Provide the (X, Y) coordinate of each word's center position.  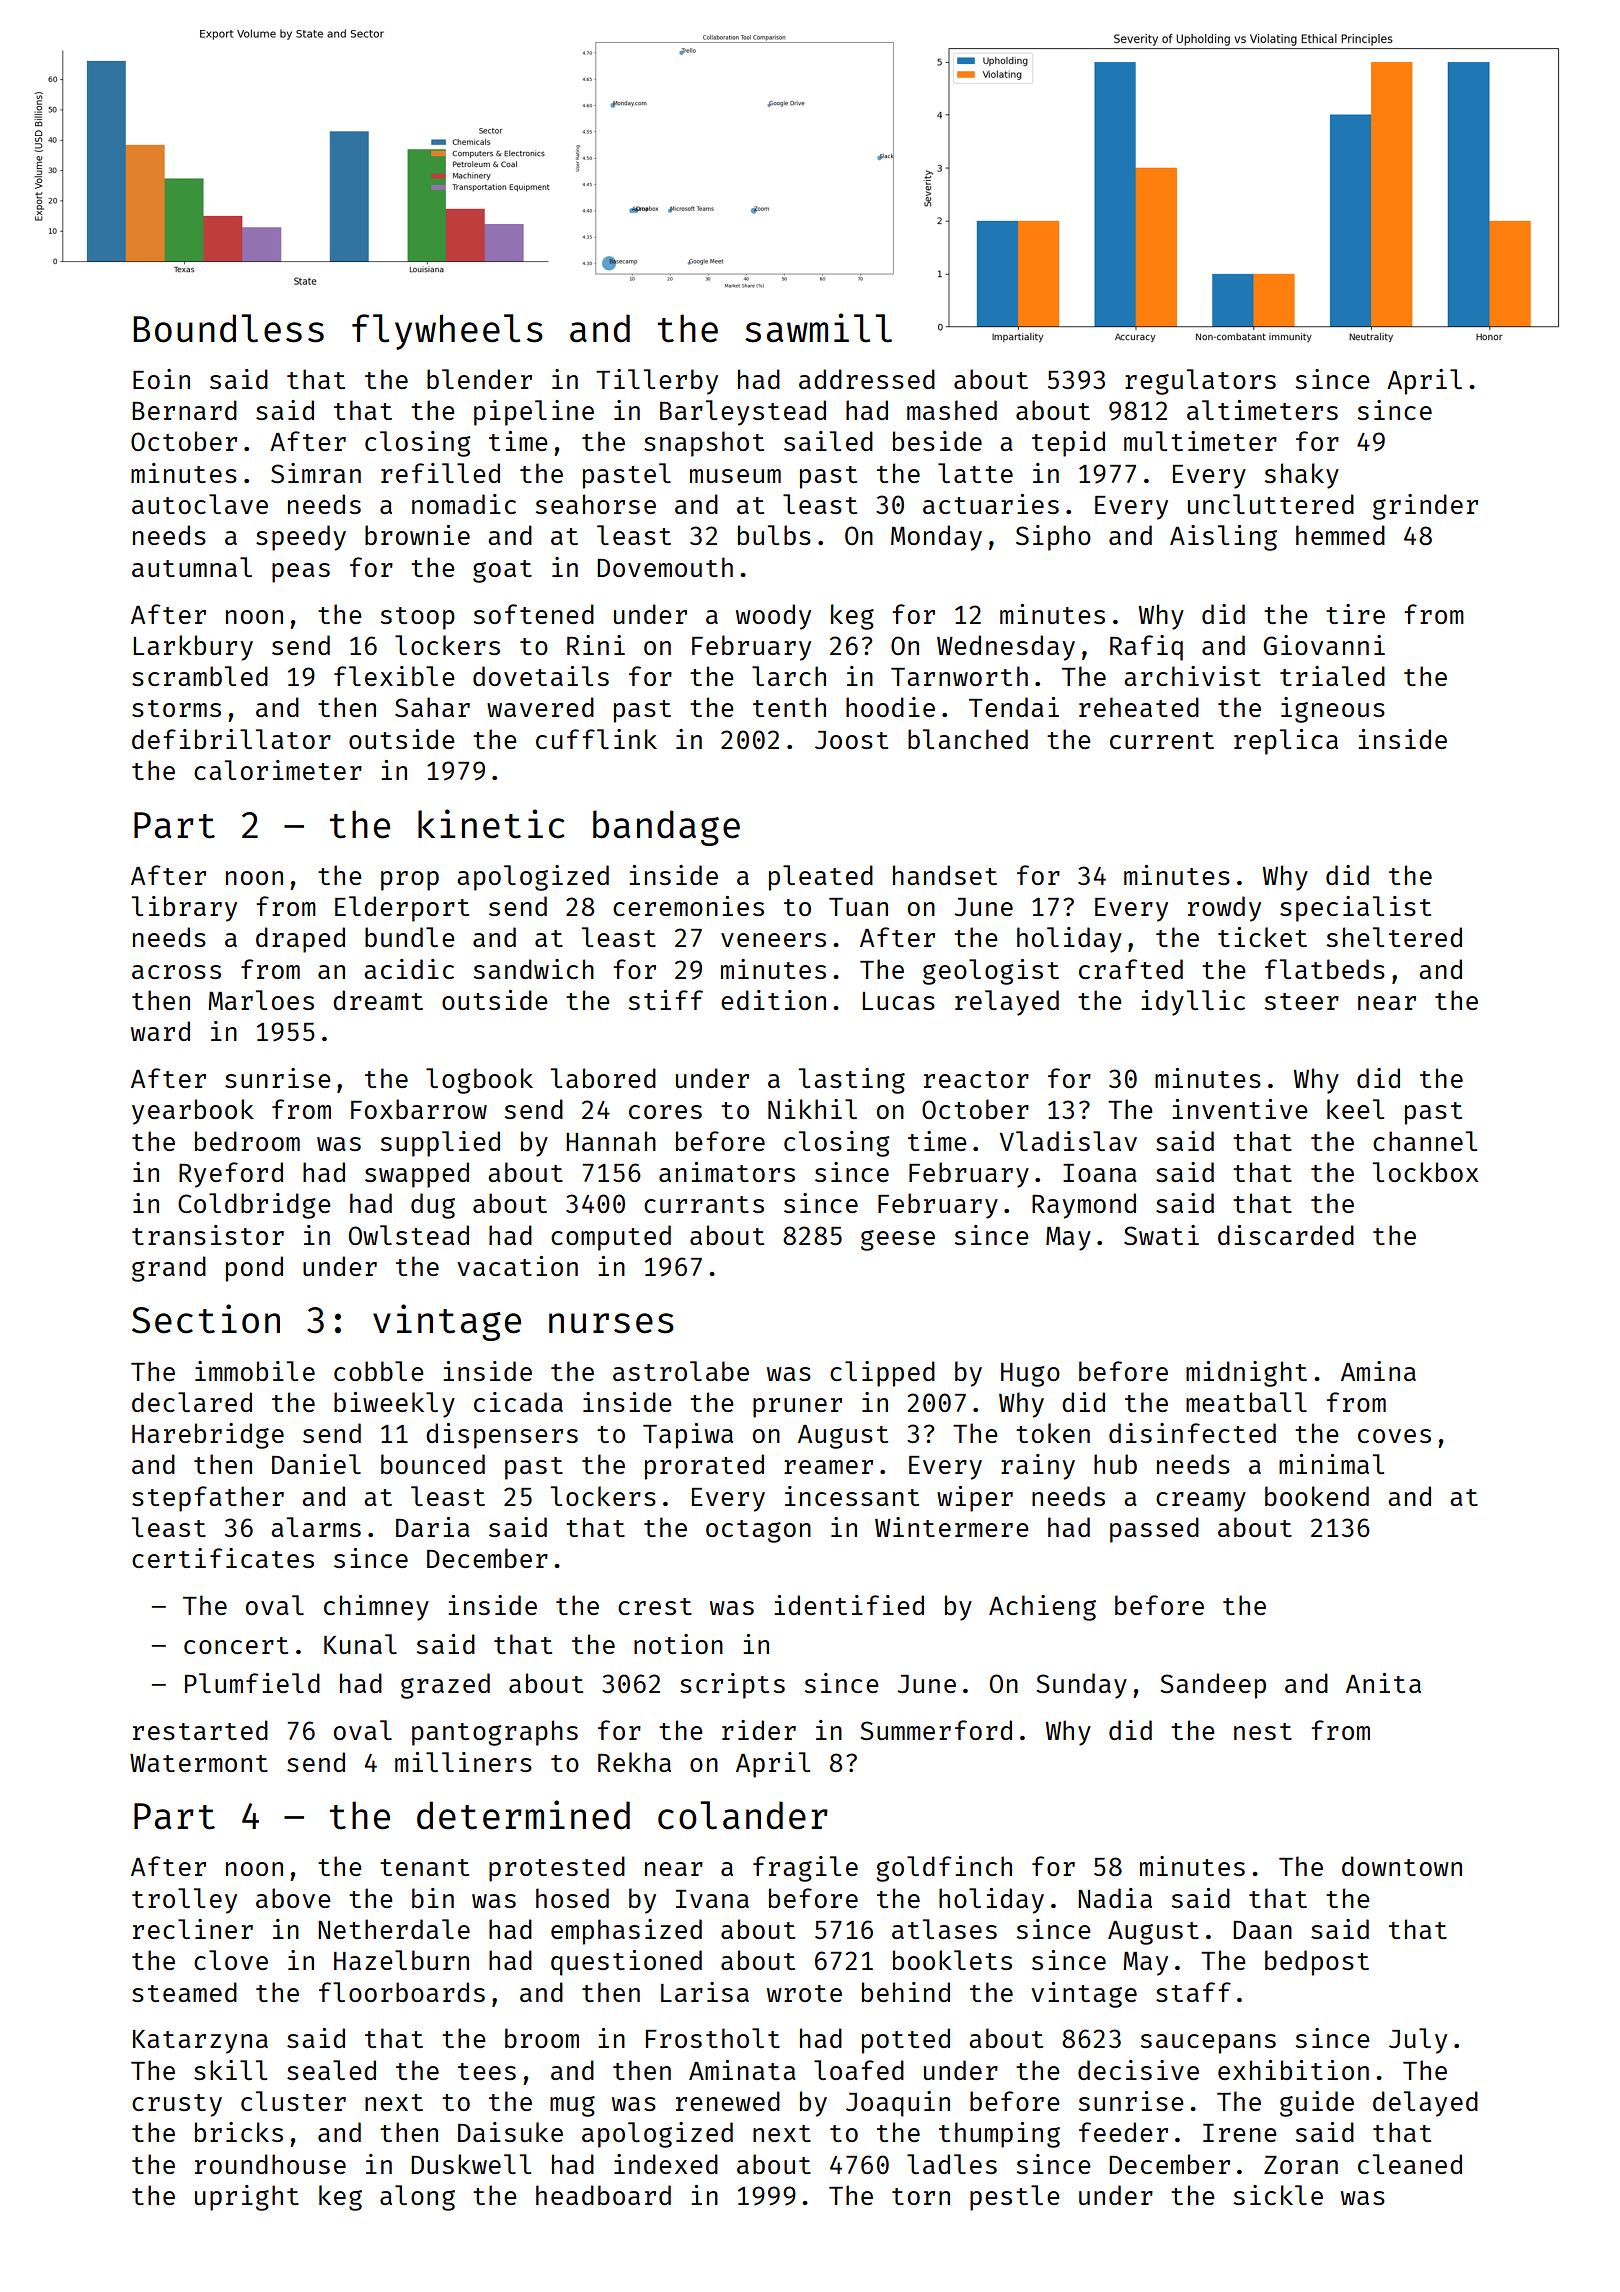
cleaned (1410, 2164)
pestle (1015, 2198)
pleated (821, 878)
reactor (976, 1079)
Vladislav (1068, 1141)
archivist (1192, 676)
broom (542, 2038)
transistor (208, 1235)
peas (301, 573)
